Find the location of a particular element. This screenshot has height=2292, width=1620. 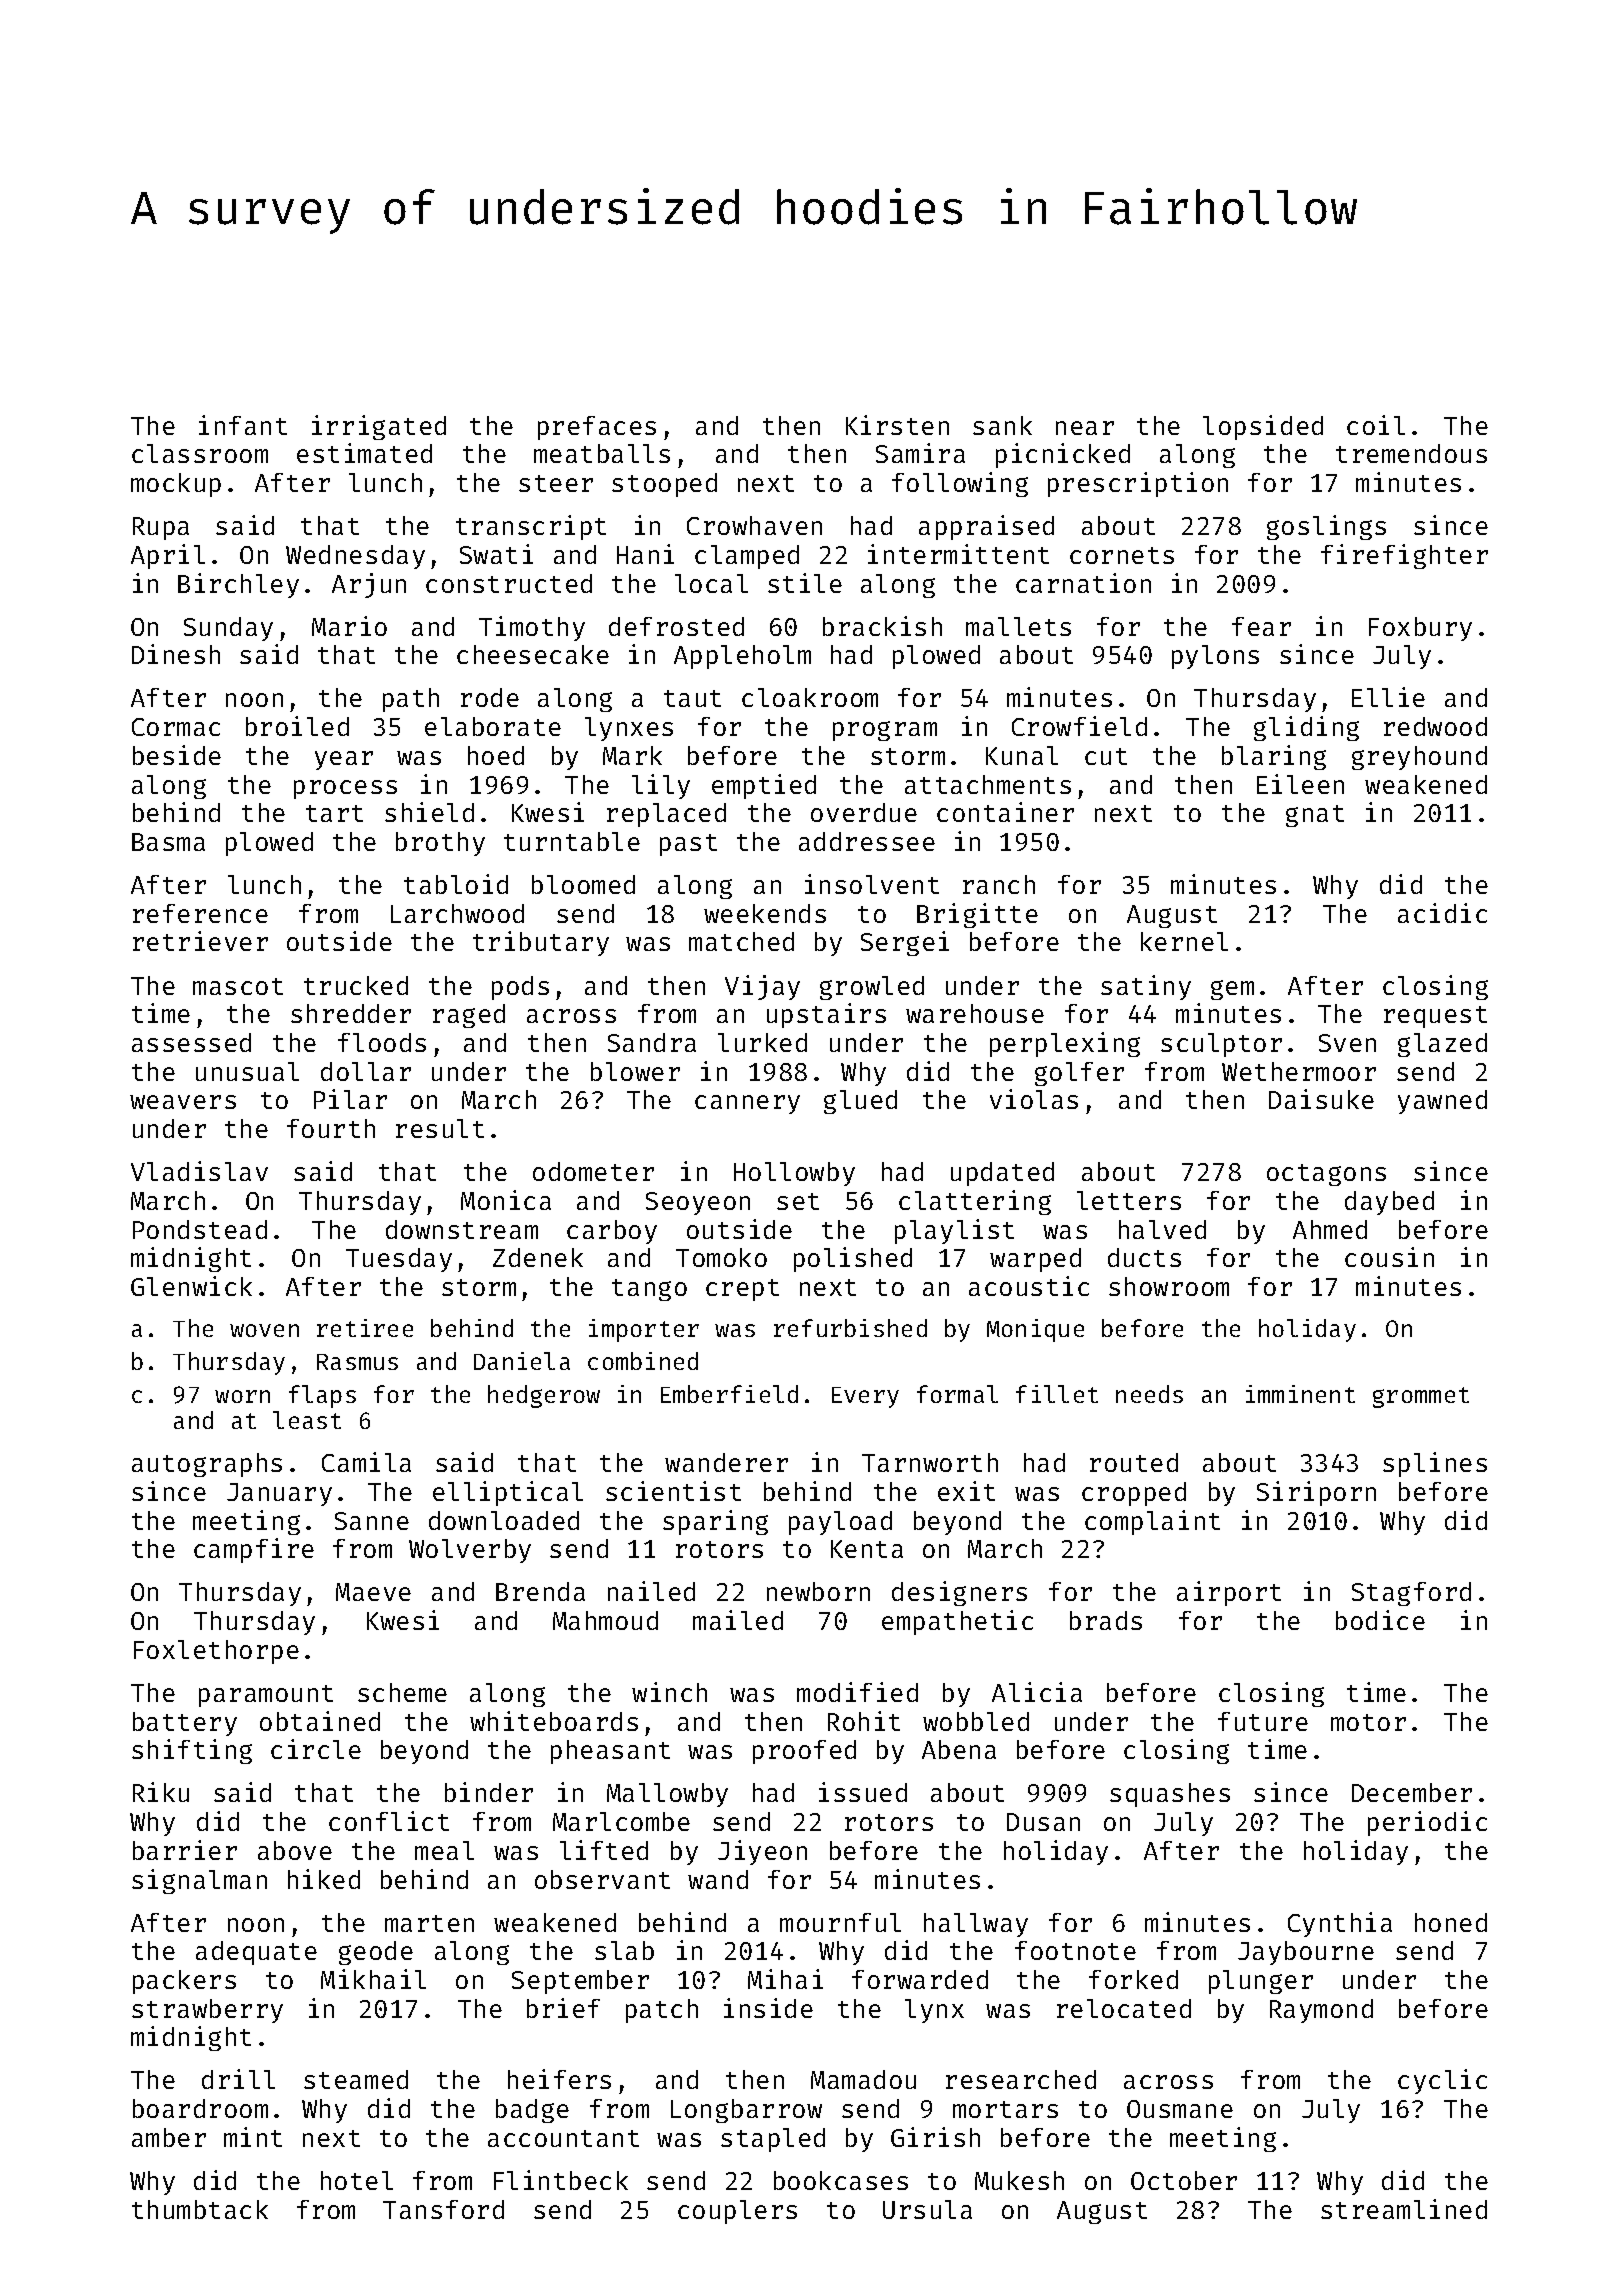

thumbtack is located at coordinates (200, 2209).
